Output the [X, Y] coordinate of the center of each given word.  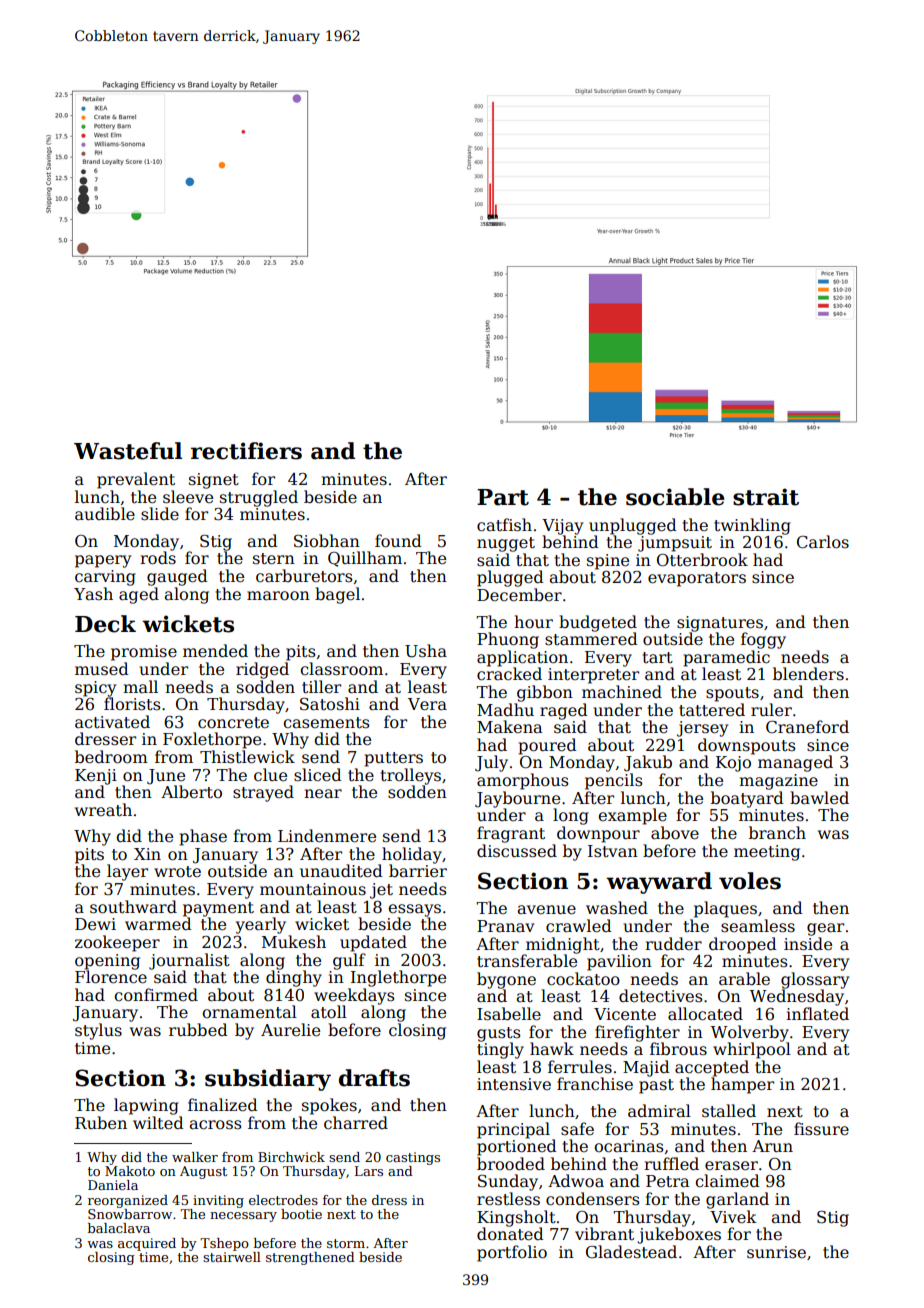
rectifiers [246, 451]
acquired [147, 1244]
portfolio [512, 1253]
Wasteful [128, 451]
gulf [349, 961]
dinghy [294, 978]
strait [766, 497]
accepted [712, 1068]
